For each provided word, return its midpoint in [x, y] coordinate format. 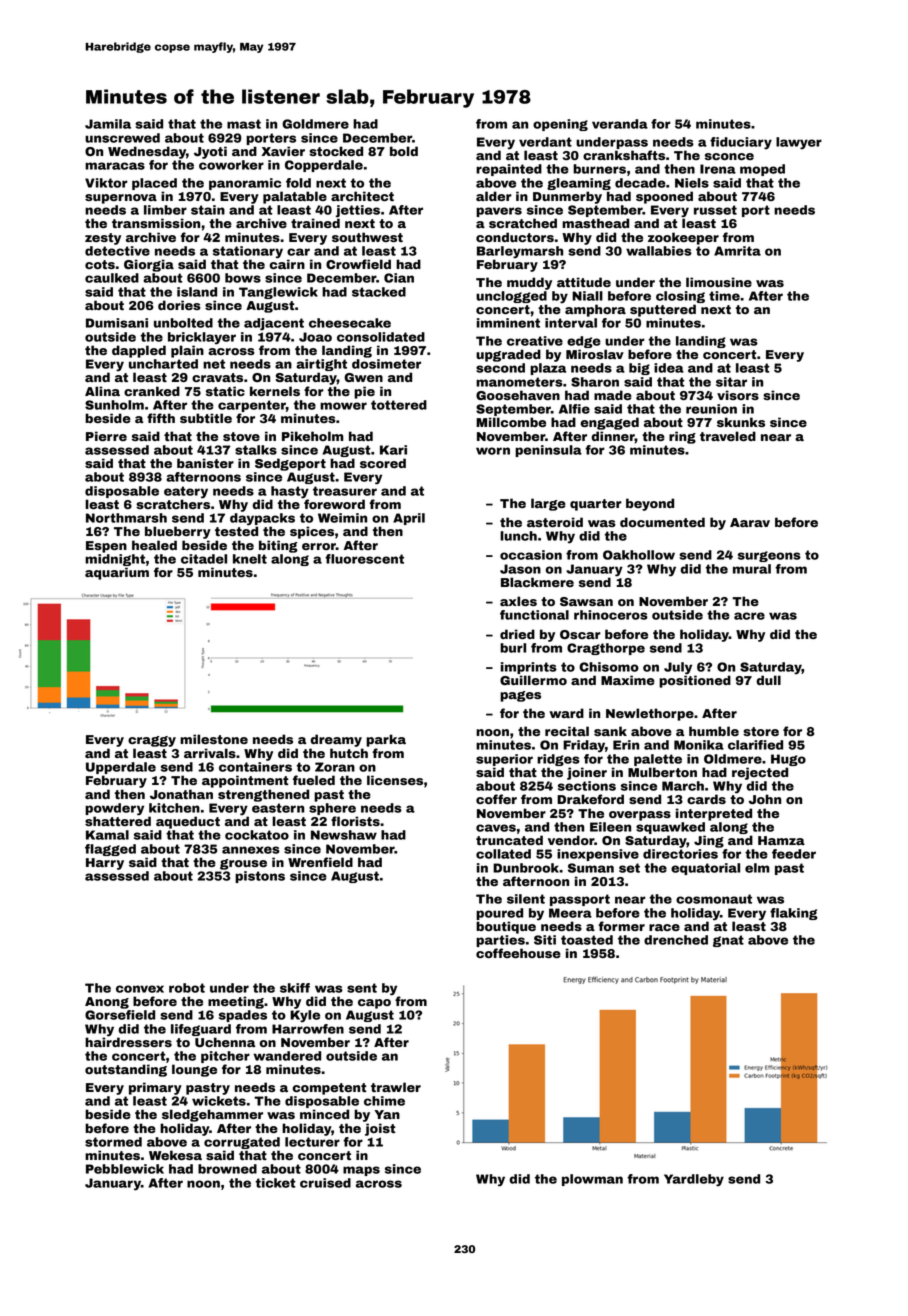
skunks [741, 422]
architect [362, 196]
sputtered [663, 310]
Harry [105, 864]
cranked [152, 391]
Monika [699, 745]
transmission [156, 223]
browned [227, 1169]
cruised [325, 1183]
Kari [393, 450]
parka [386, 740]
